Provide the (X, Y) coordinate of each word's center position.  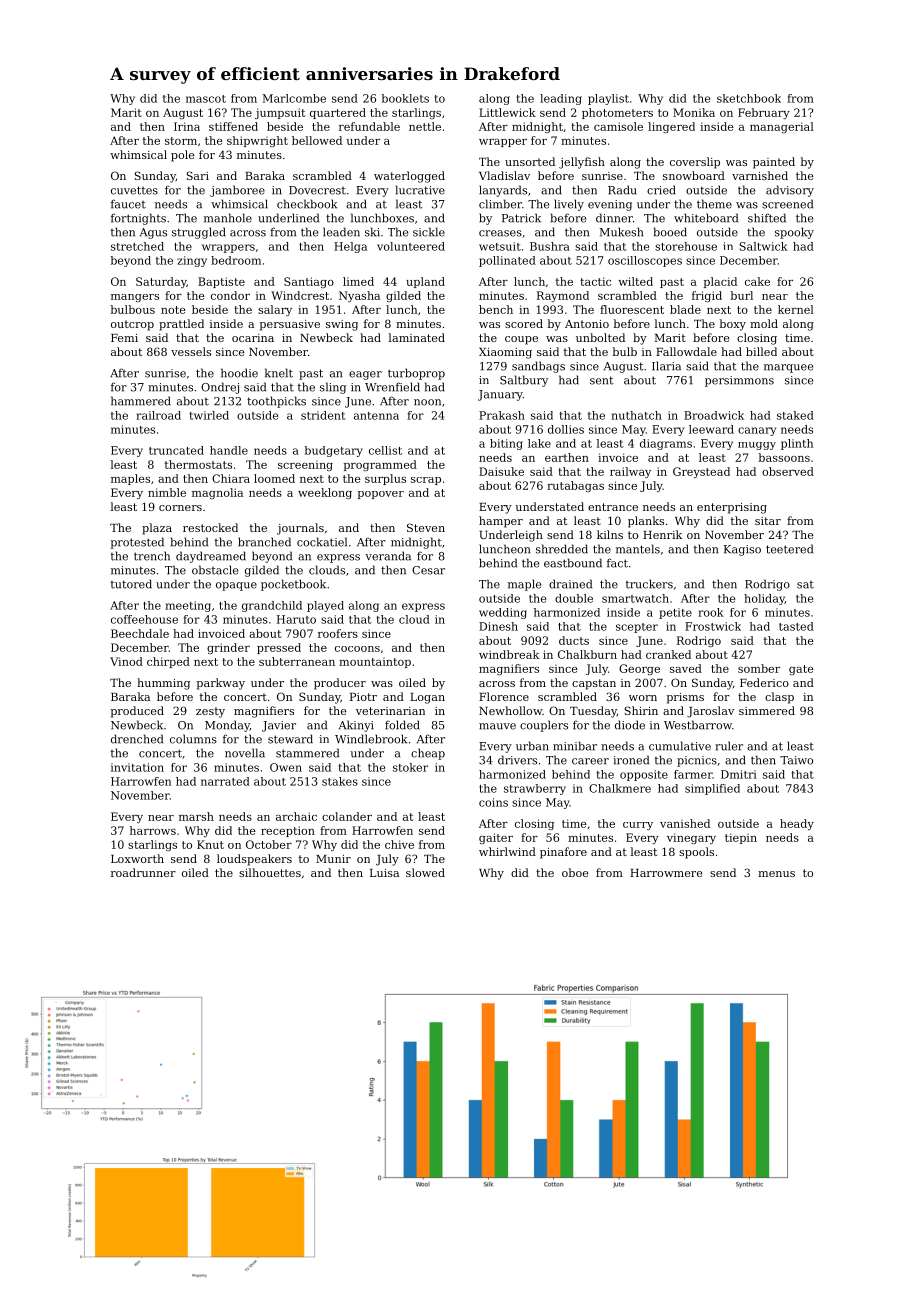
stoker (410, 767)
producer (340, 684)
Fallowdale (686, 351)
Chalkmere (620, 788)
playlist (608, 99)
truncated (176, 450)
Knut (210, 844)
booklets (405, 98)
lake (539, 443)
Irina (187, 126)
